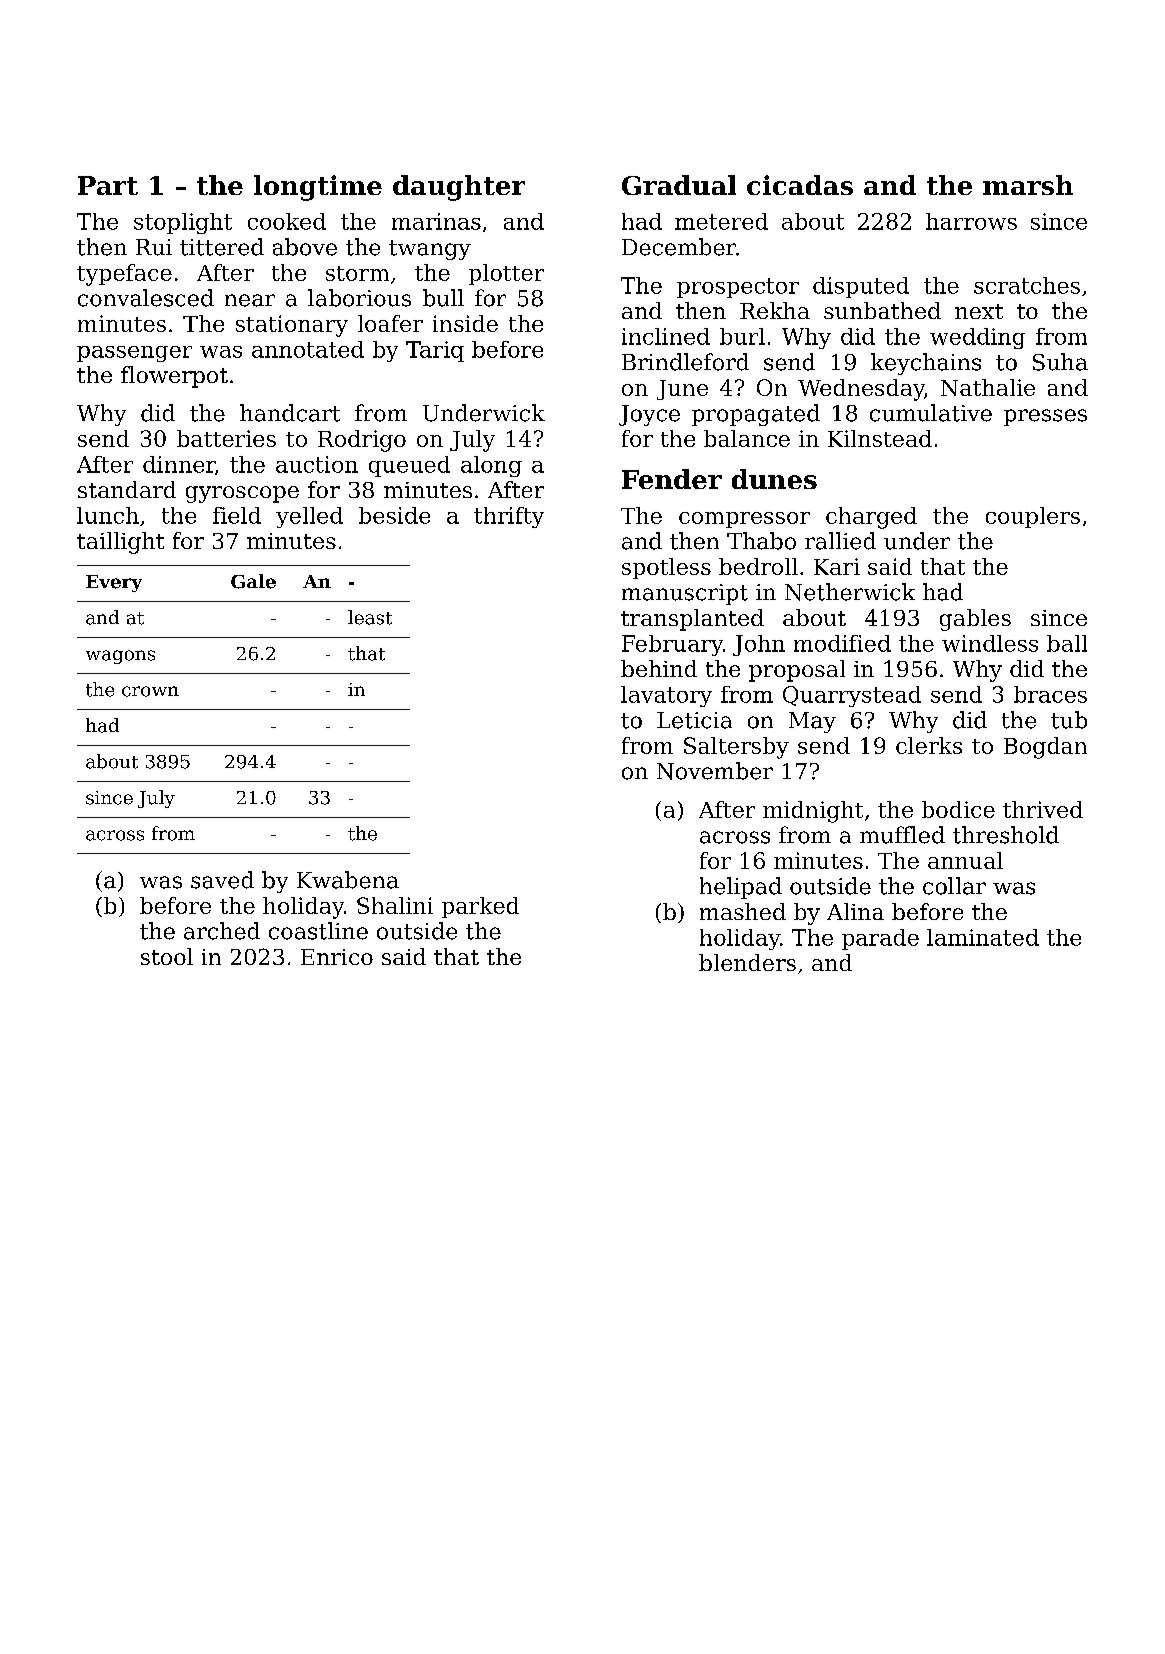 This screenshot has height=1654, width=1165. I want to click on marsh, so click(1028, 185).
